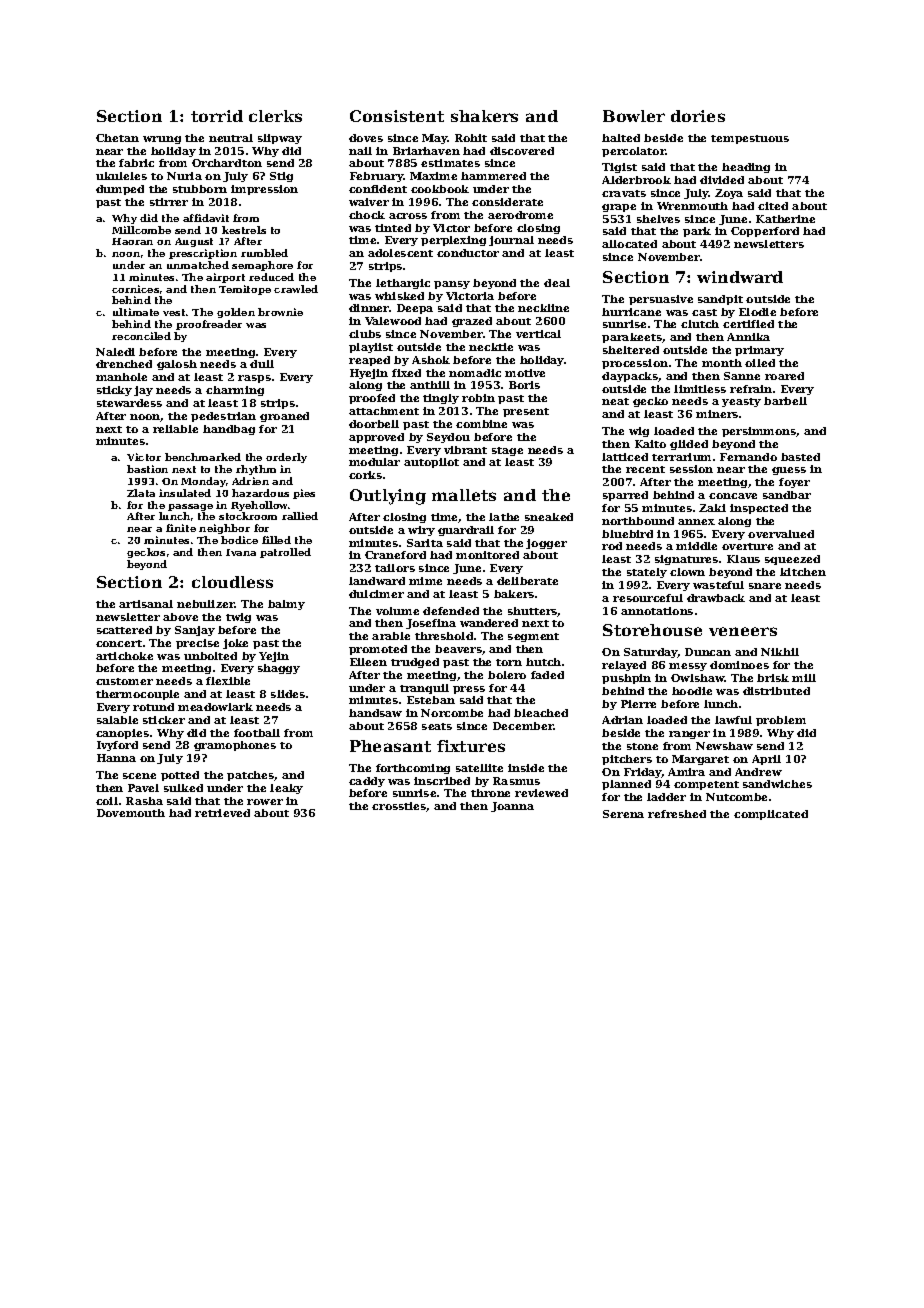 Image resolution: width=924 pixels, height=1308 pixels. I want to click on faded, so click(547, 675).
